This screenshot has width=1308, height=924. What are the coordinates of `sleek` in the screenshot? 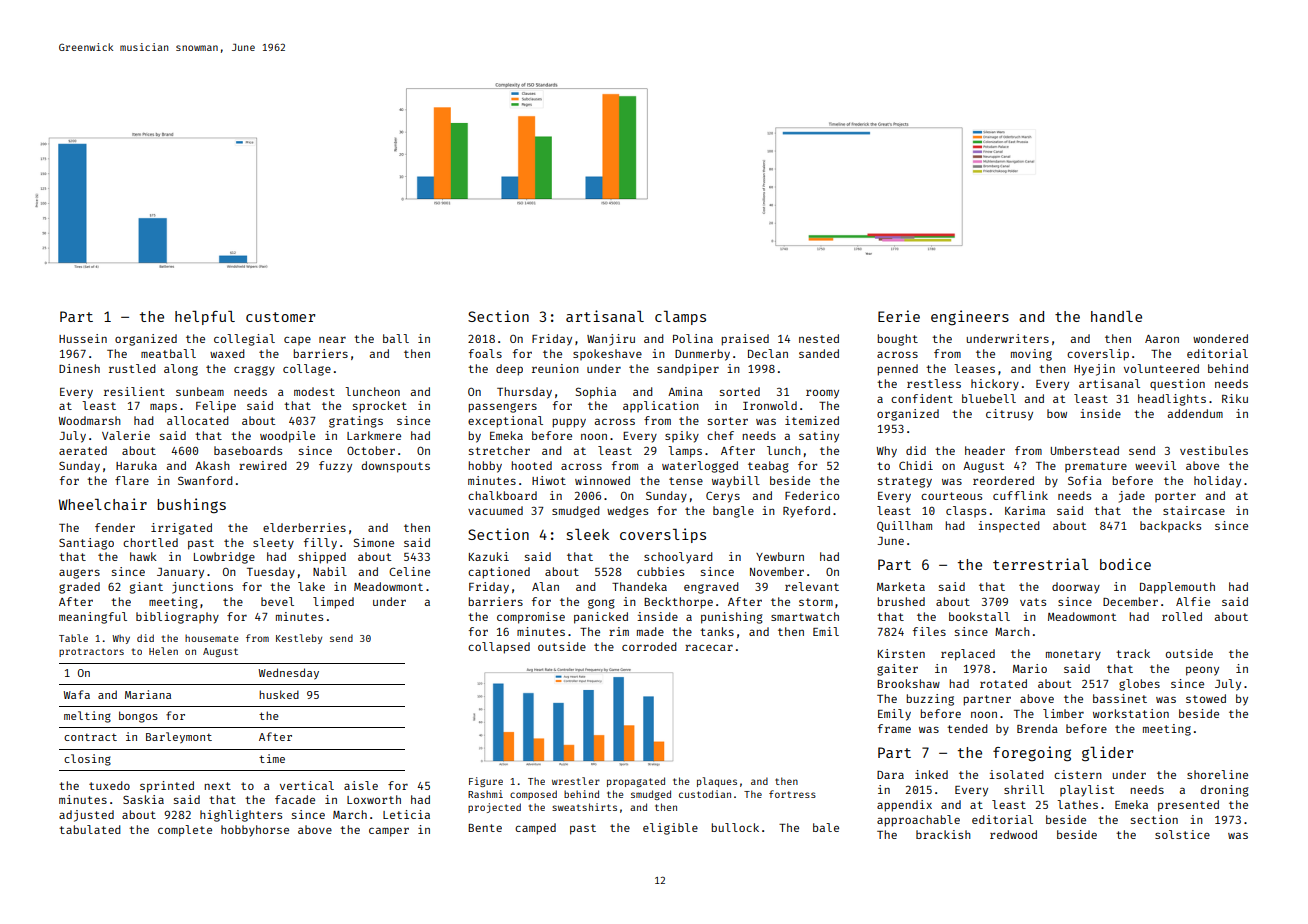 It's located at (588, 534).
